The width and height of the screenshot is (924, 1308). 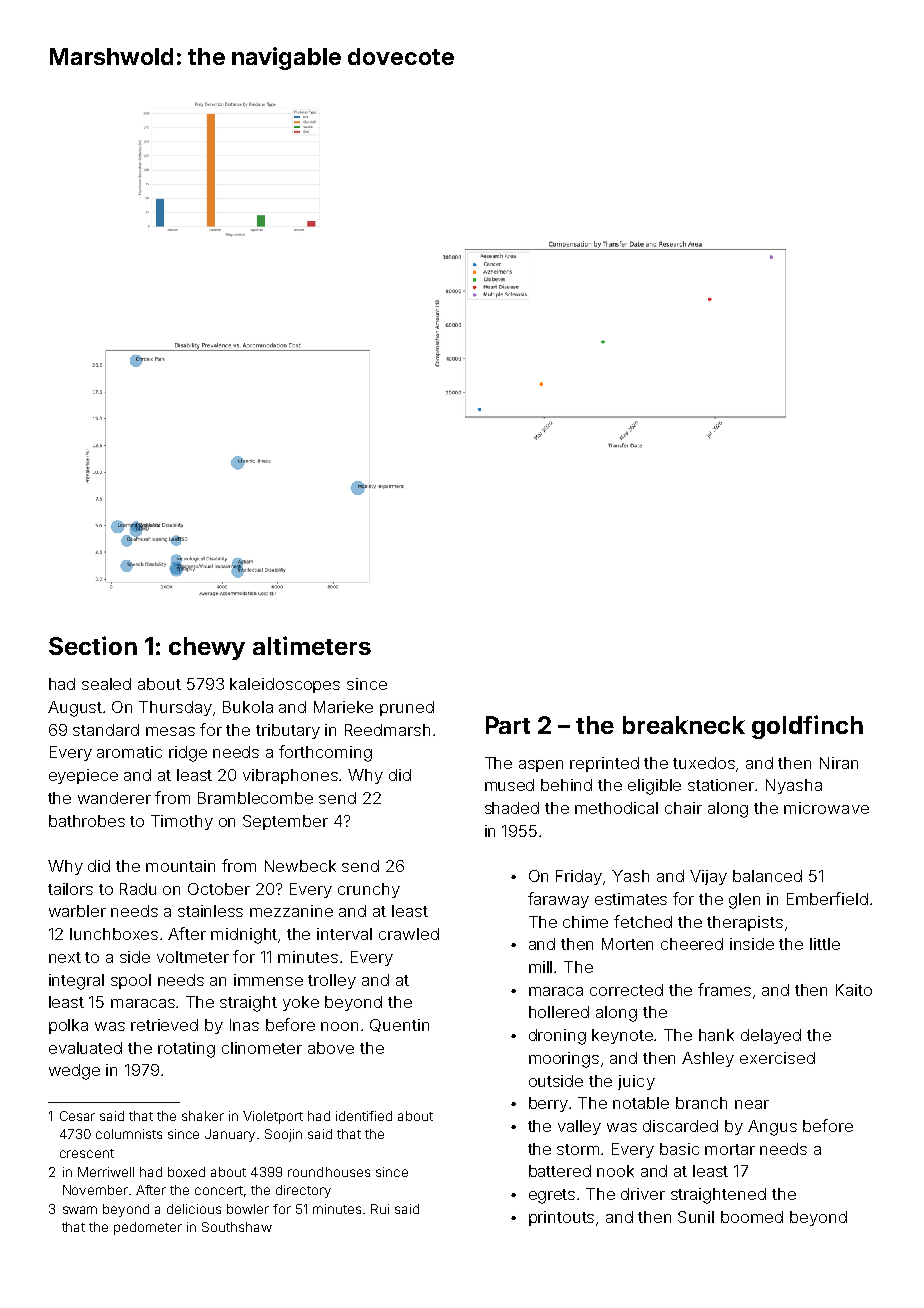 I want to click on egrets, so click(x=552, y=1196).
